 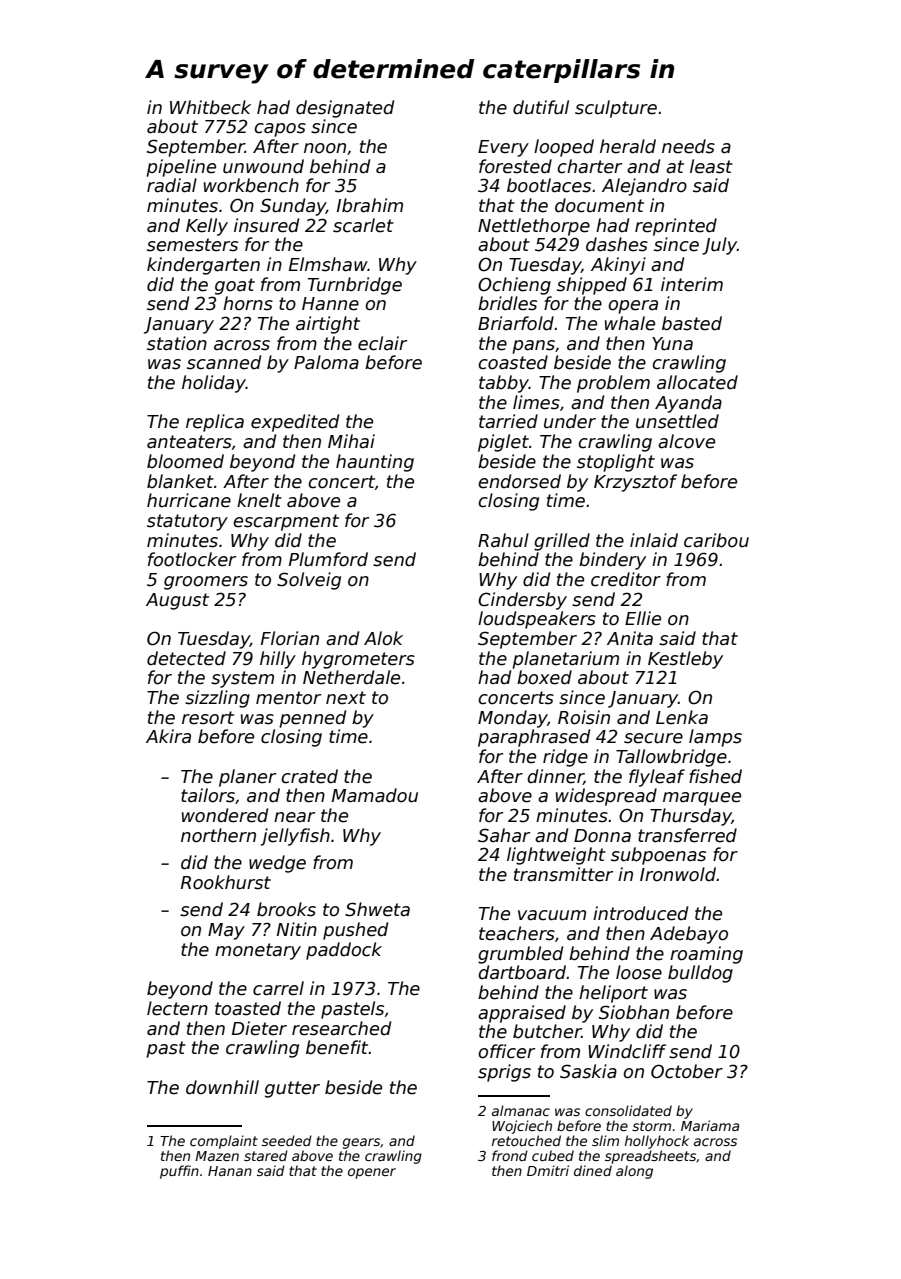 What do you see at coordinates (218, 835) in the image?
I see `northern` at bounding box center [218, 835].
